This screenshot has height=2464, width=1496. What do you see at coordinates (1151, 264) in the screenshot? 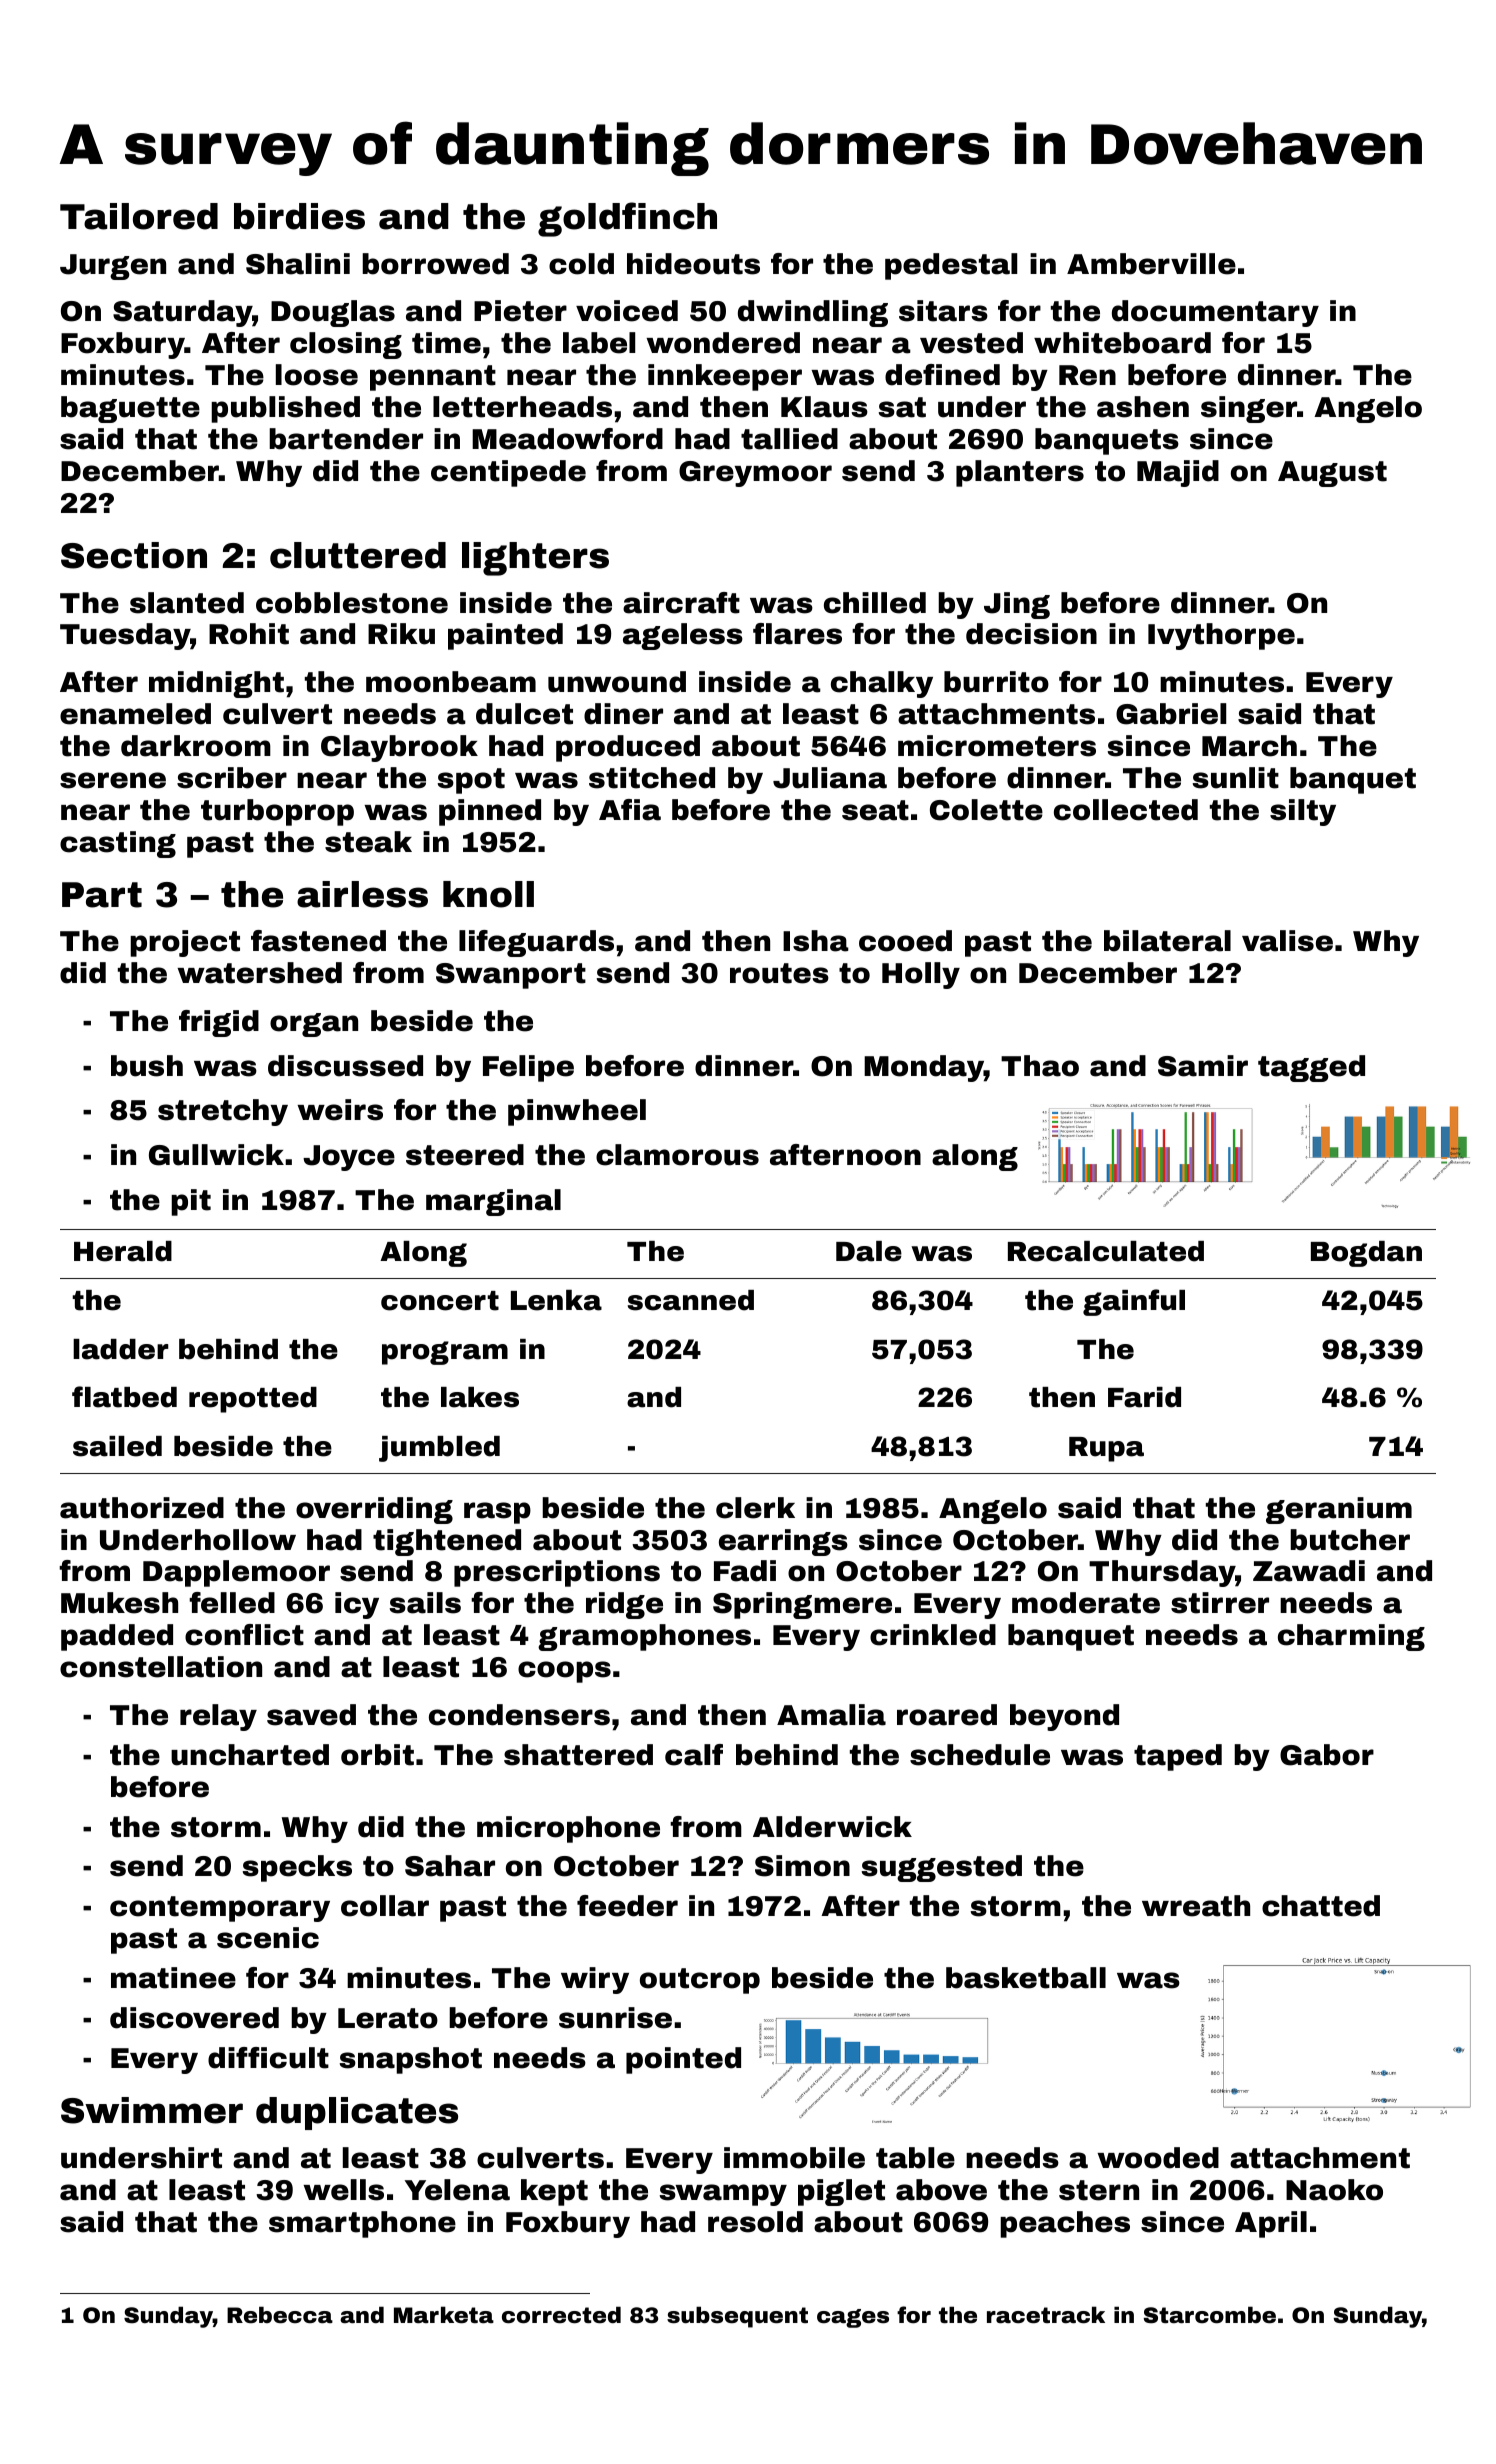
I see `Amberville` at bounding box center [1151, 264].
